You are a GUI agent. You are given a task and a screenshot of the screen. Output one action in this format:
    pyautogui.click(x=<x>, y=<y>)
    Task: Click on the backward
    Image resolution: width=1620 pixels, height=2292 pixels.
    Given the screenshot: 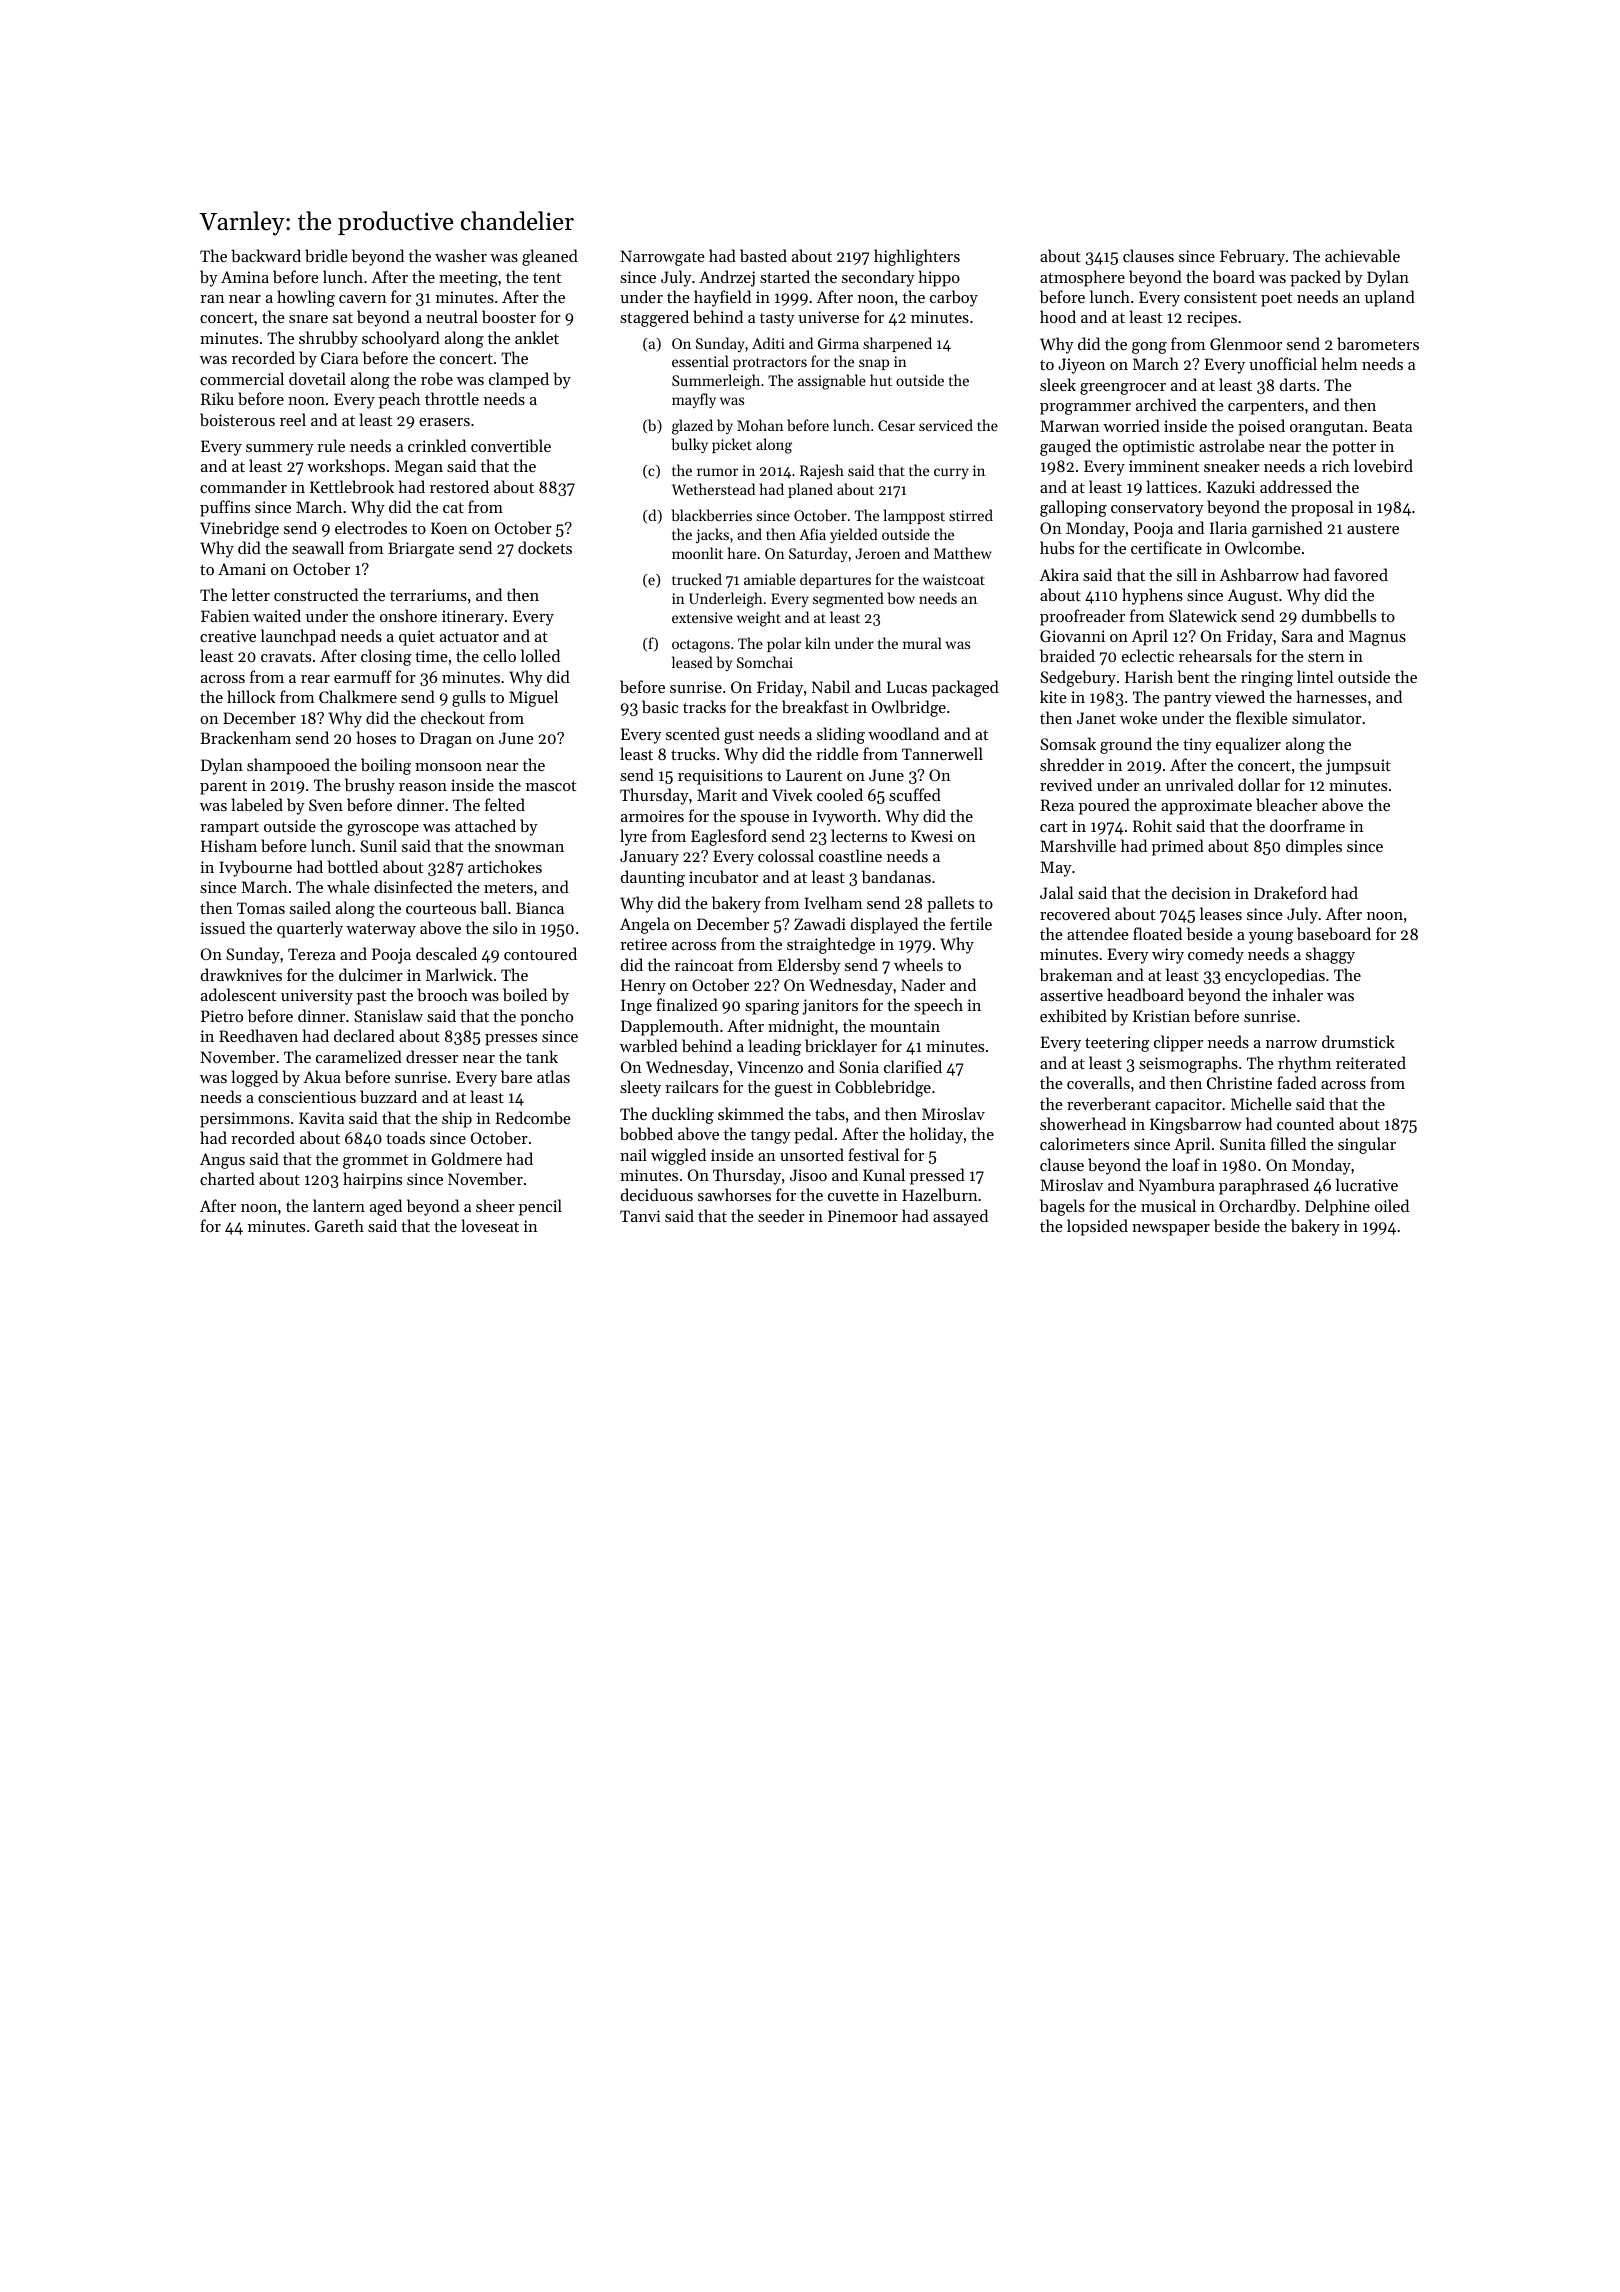 What is the action you would take?
    pyautogui.click(x=266, y=255)
